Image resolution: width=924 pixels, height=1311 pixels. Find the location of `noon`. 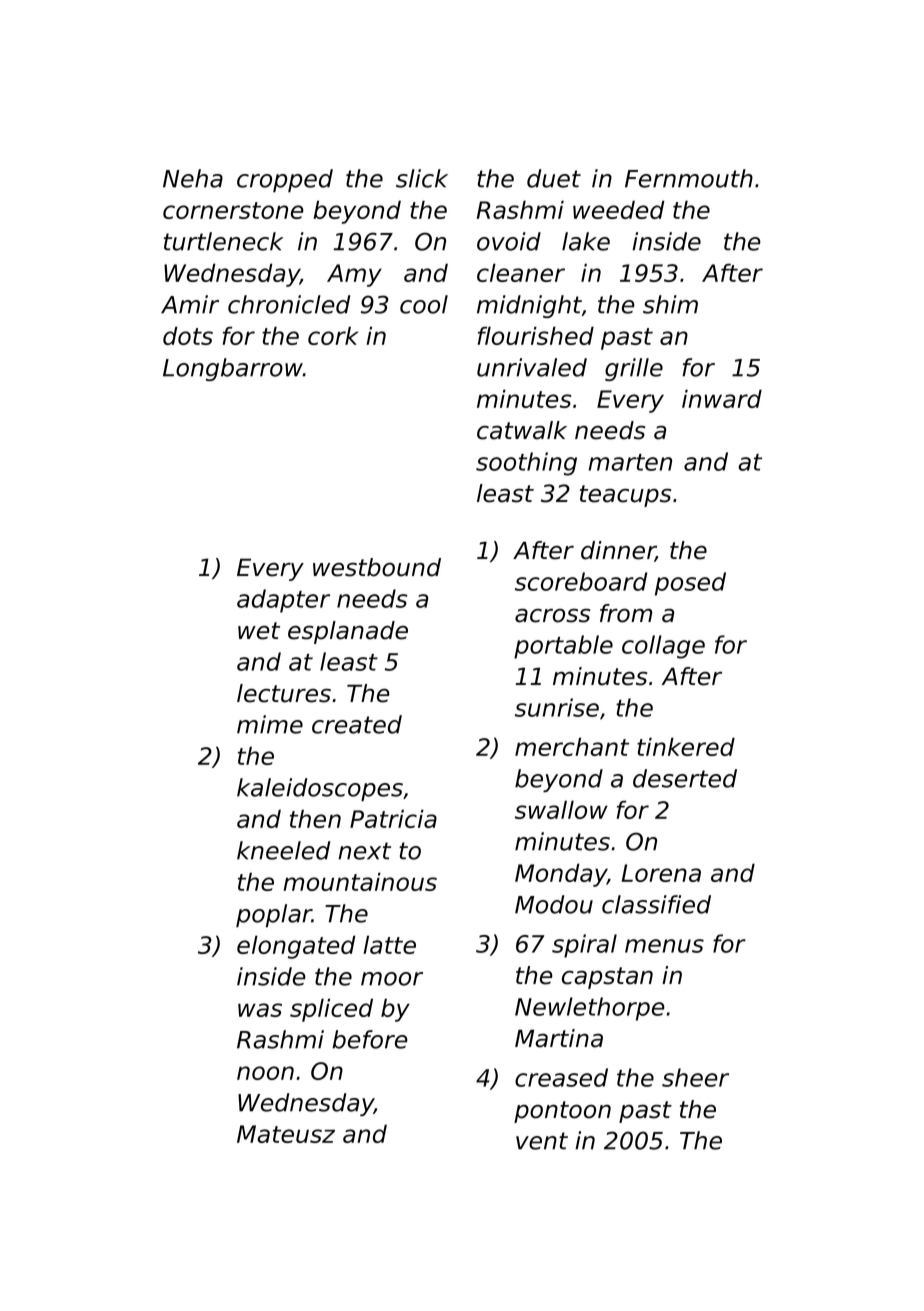

noon is located at coordinates (265, 1073).
